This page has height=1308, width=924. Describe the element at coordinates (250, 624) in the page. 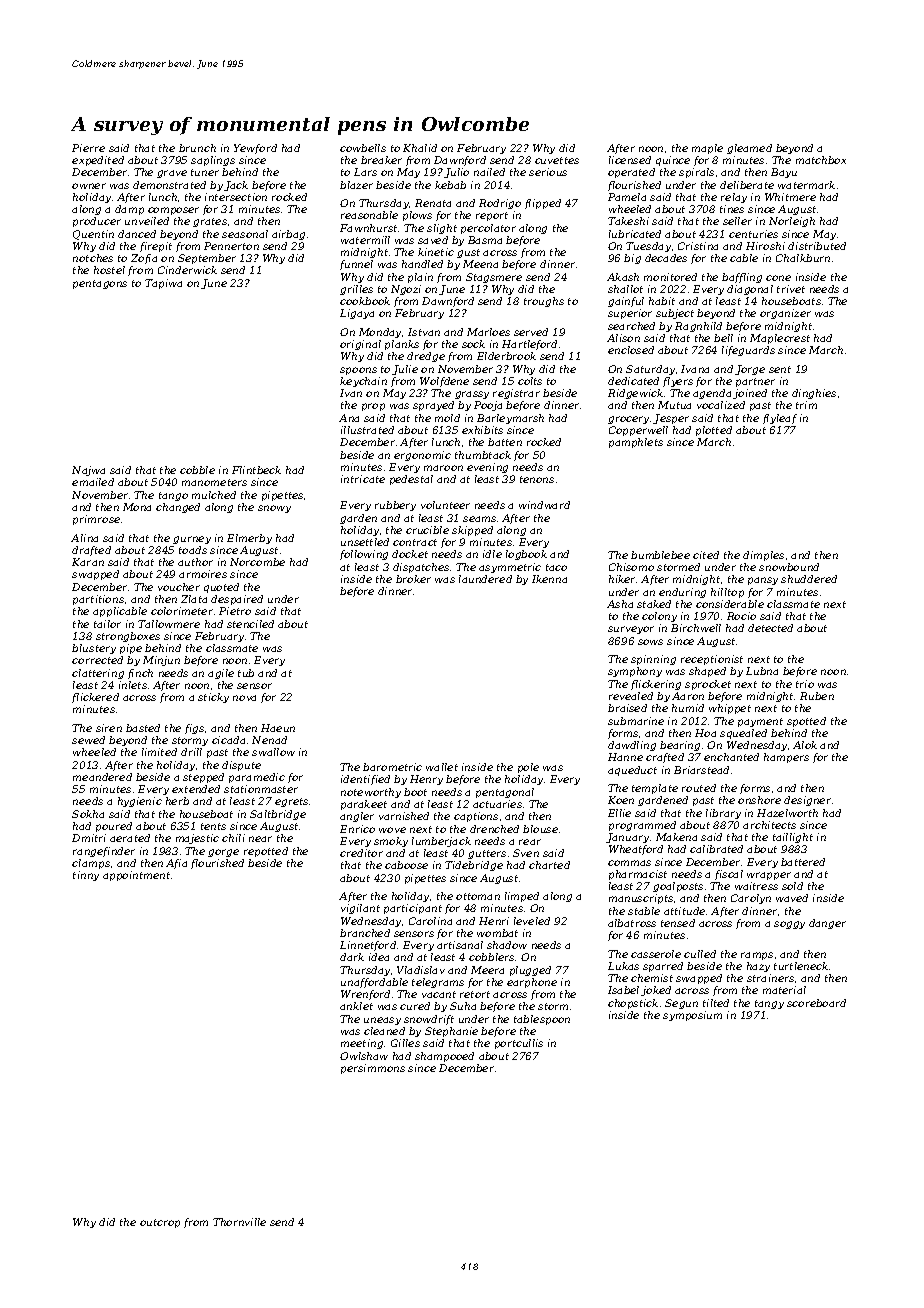

I see `stenciled` at that location.
